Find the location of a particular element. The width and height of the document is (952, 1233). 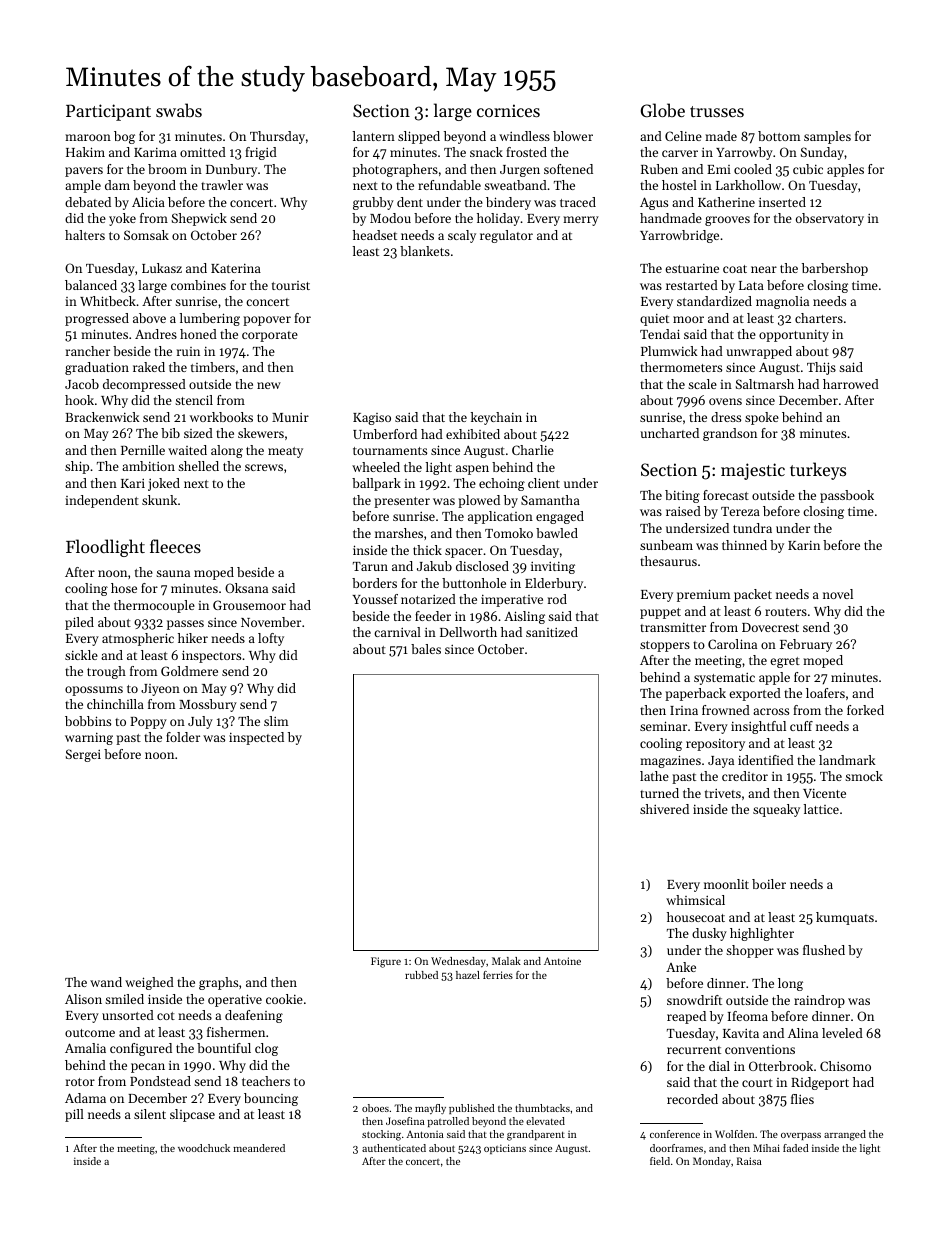

new is located at coordinates (269, 385).
